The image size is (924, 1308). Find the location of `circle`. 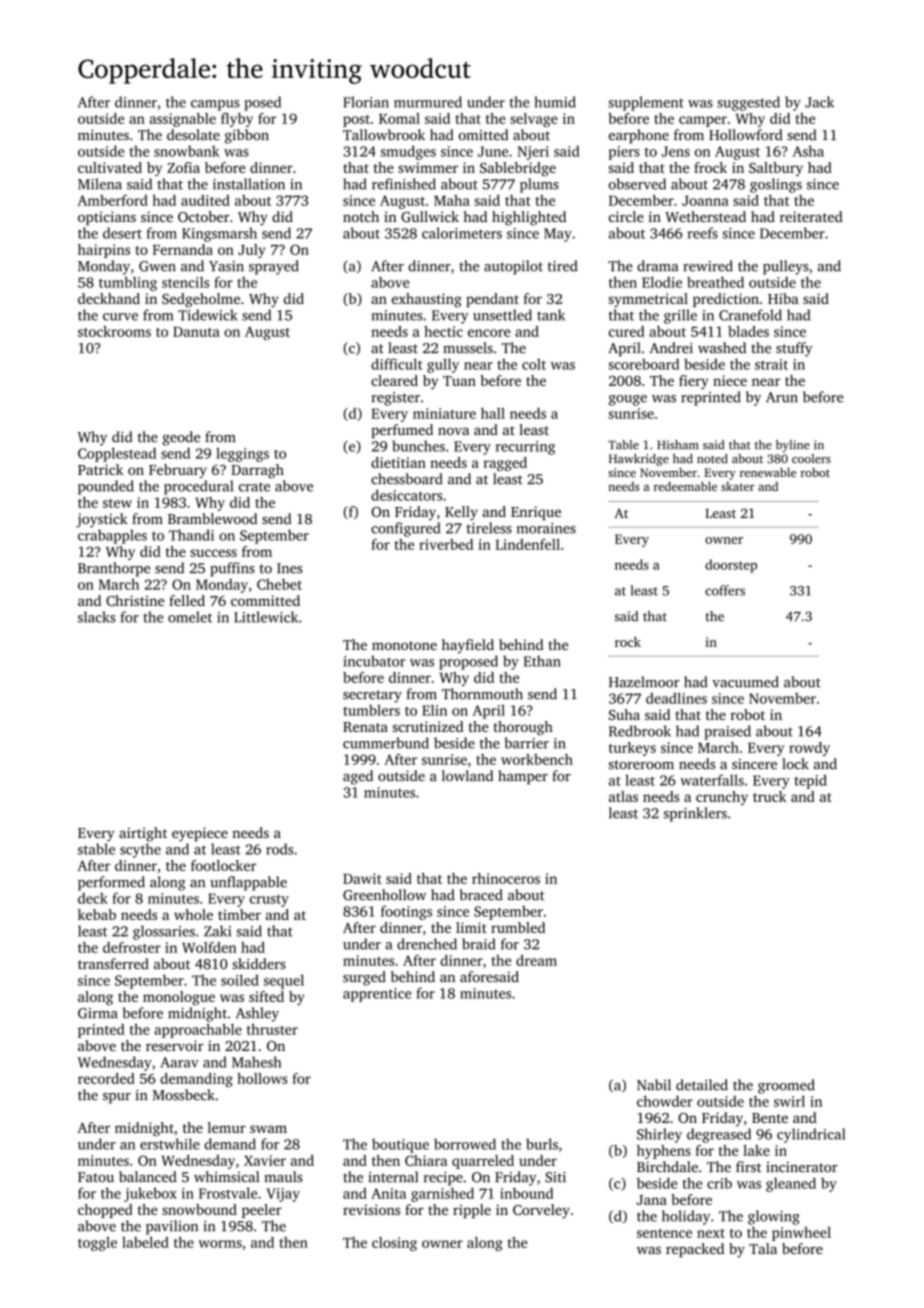

circle is located at coordinates (626, 216).
